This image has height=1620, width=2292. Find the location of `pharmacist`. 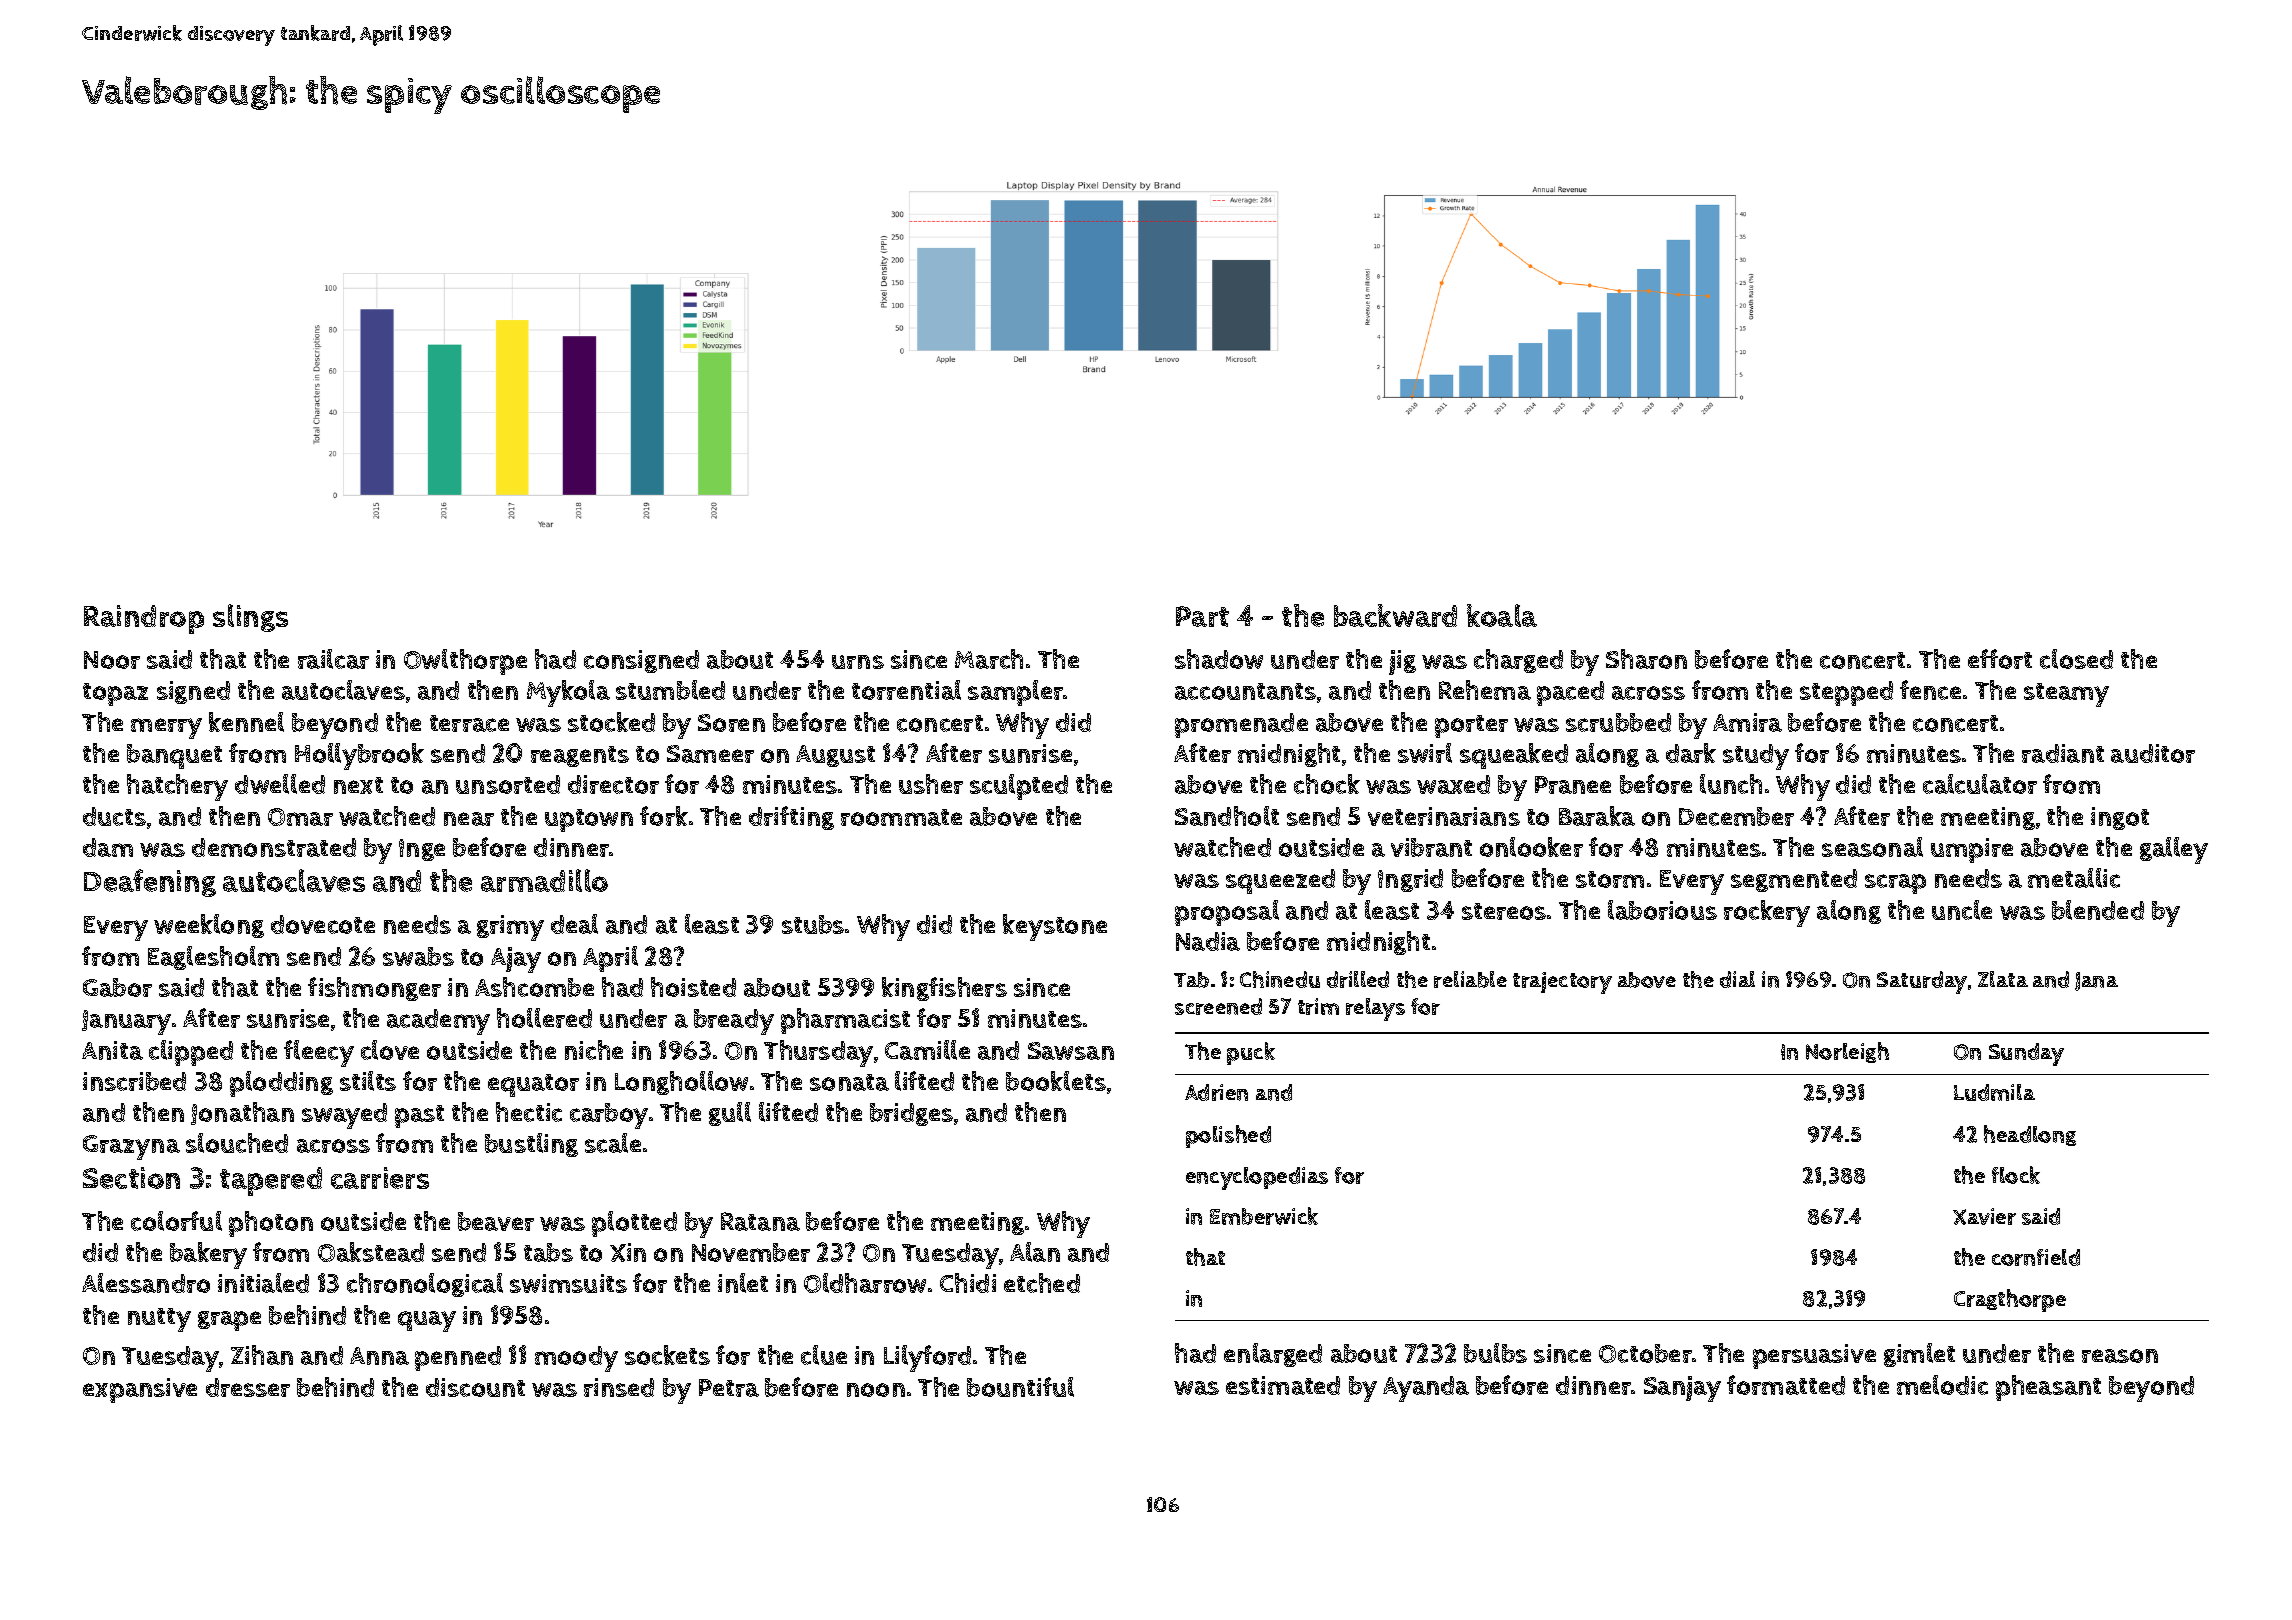

pharmacist is located at coordinates (845, 1021).
